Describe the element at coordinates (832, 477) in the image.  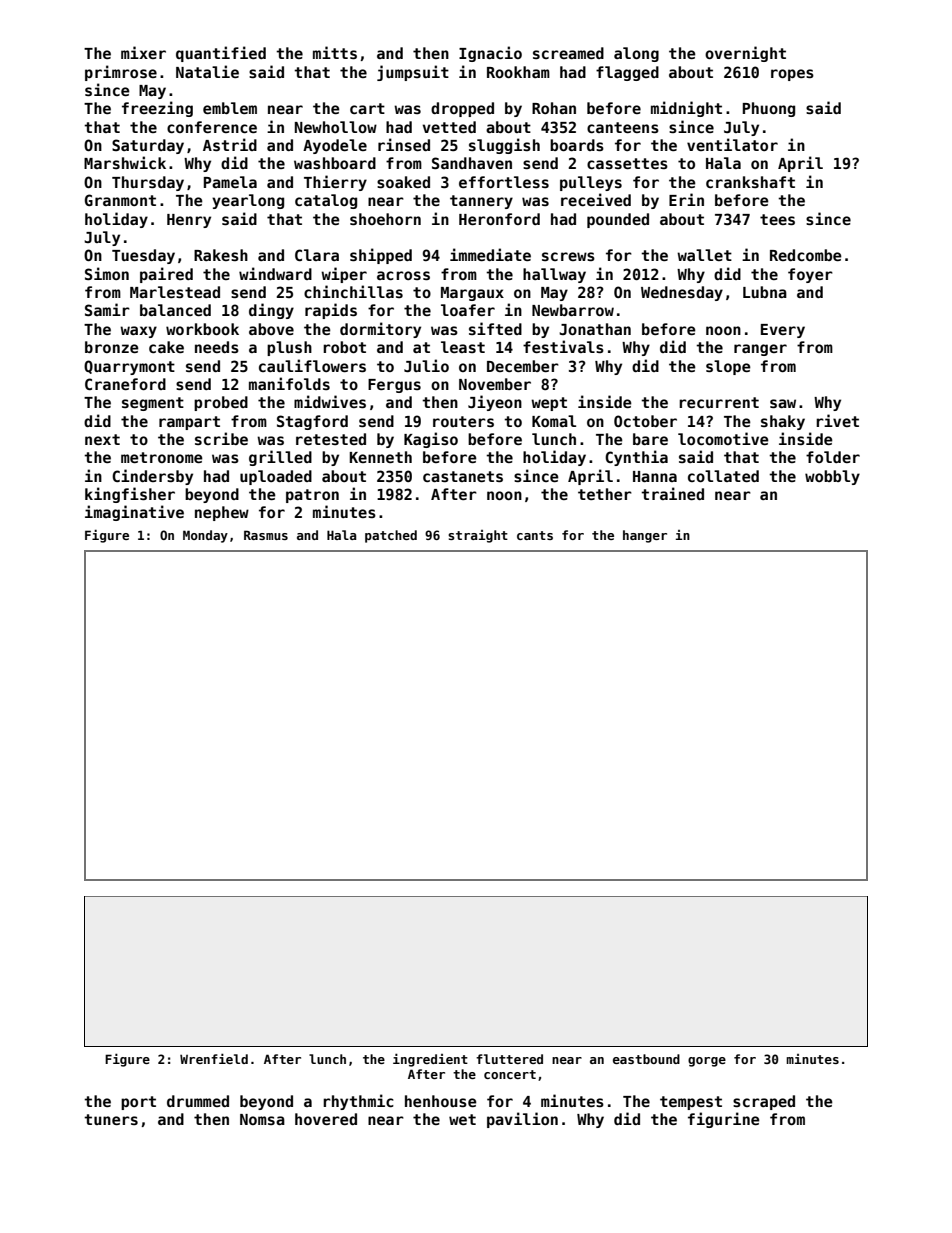
I see `wobbly` at that location.
